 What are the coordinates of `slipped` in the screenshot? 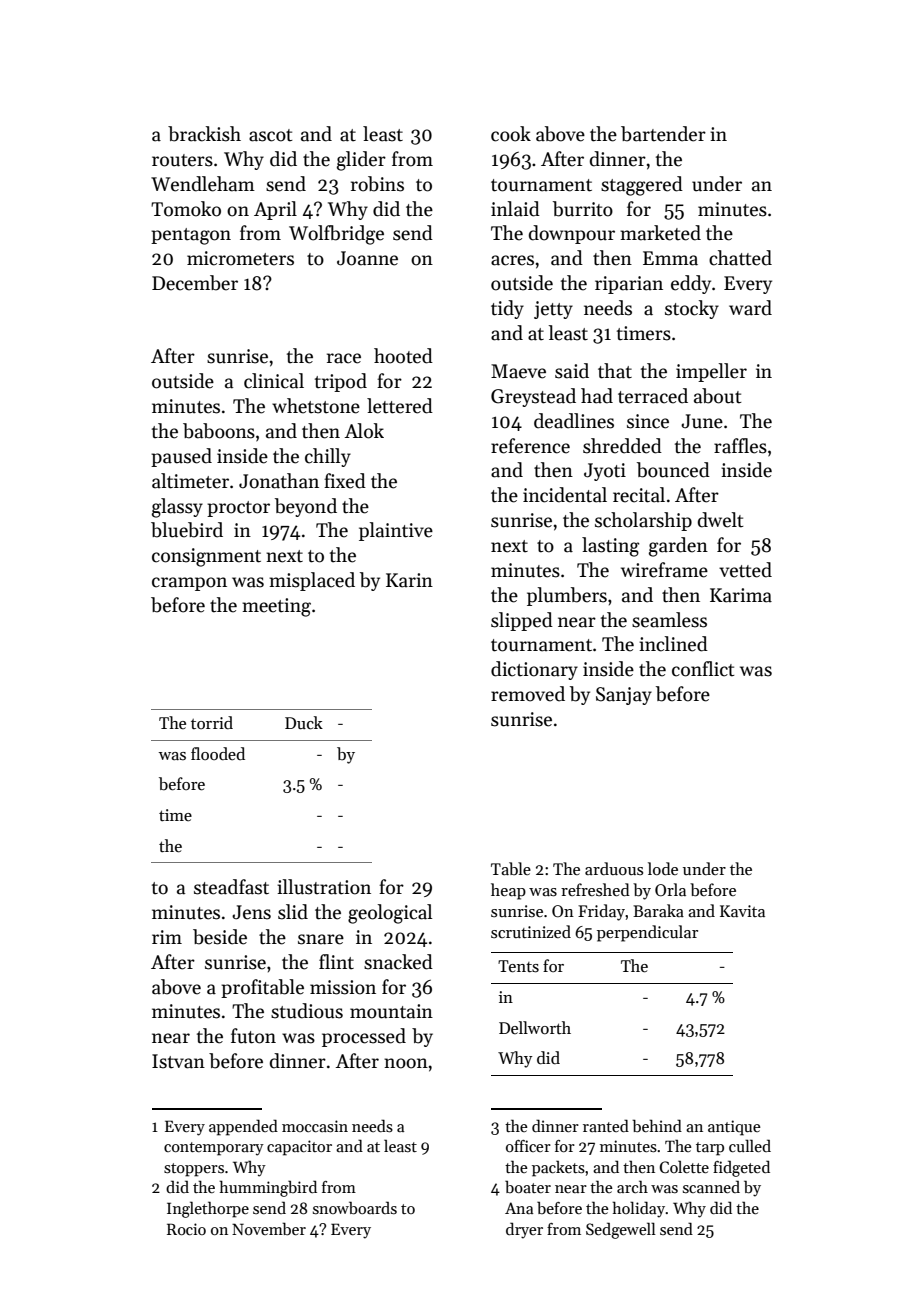 It's located at (522, 621).
